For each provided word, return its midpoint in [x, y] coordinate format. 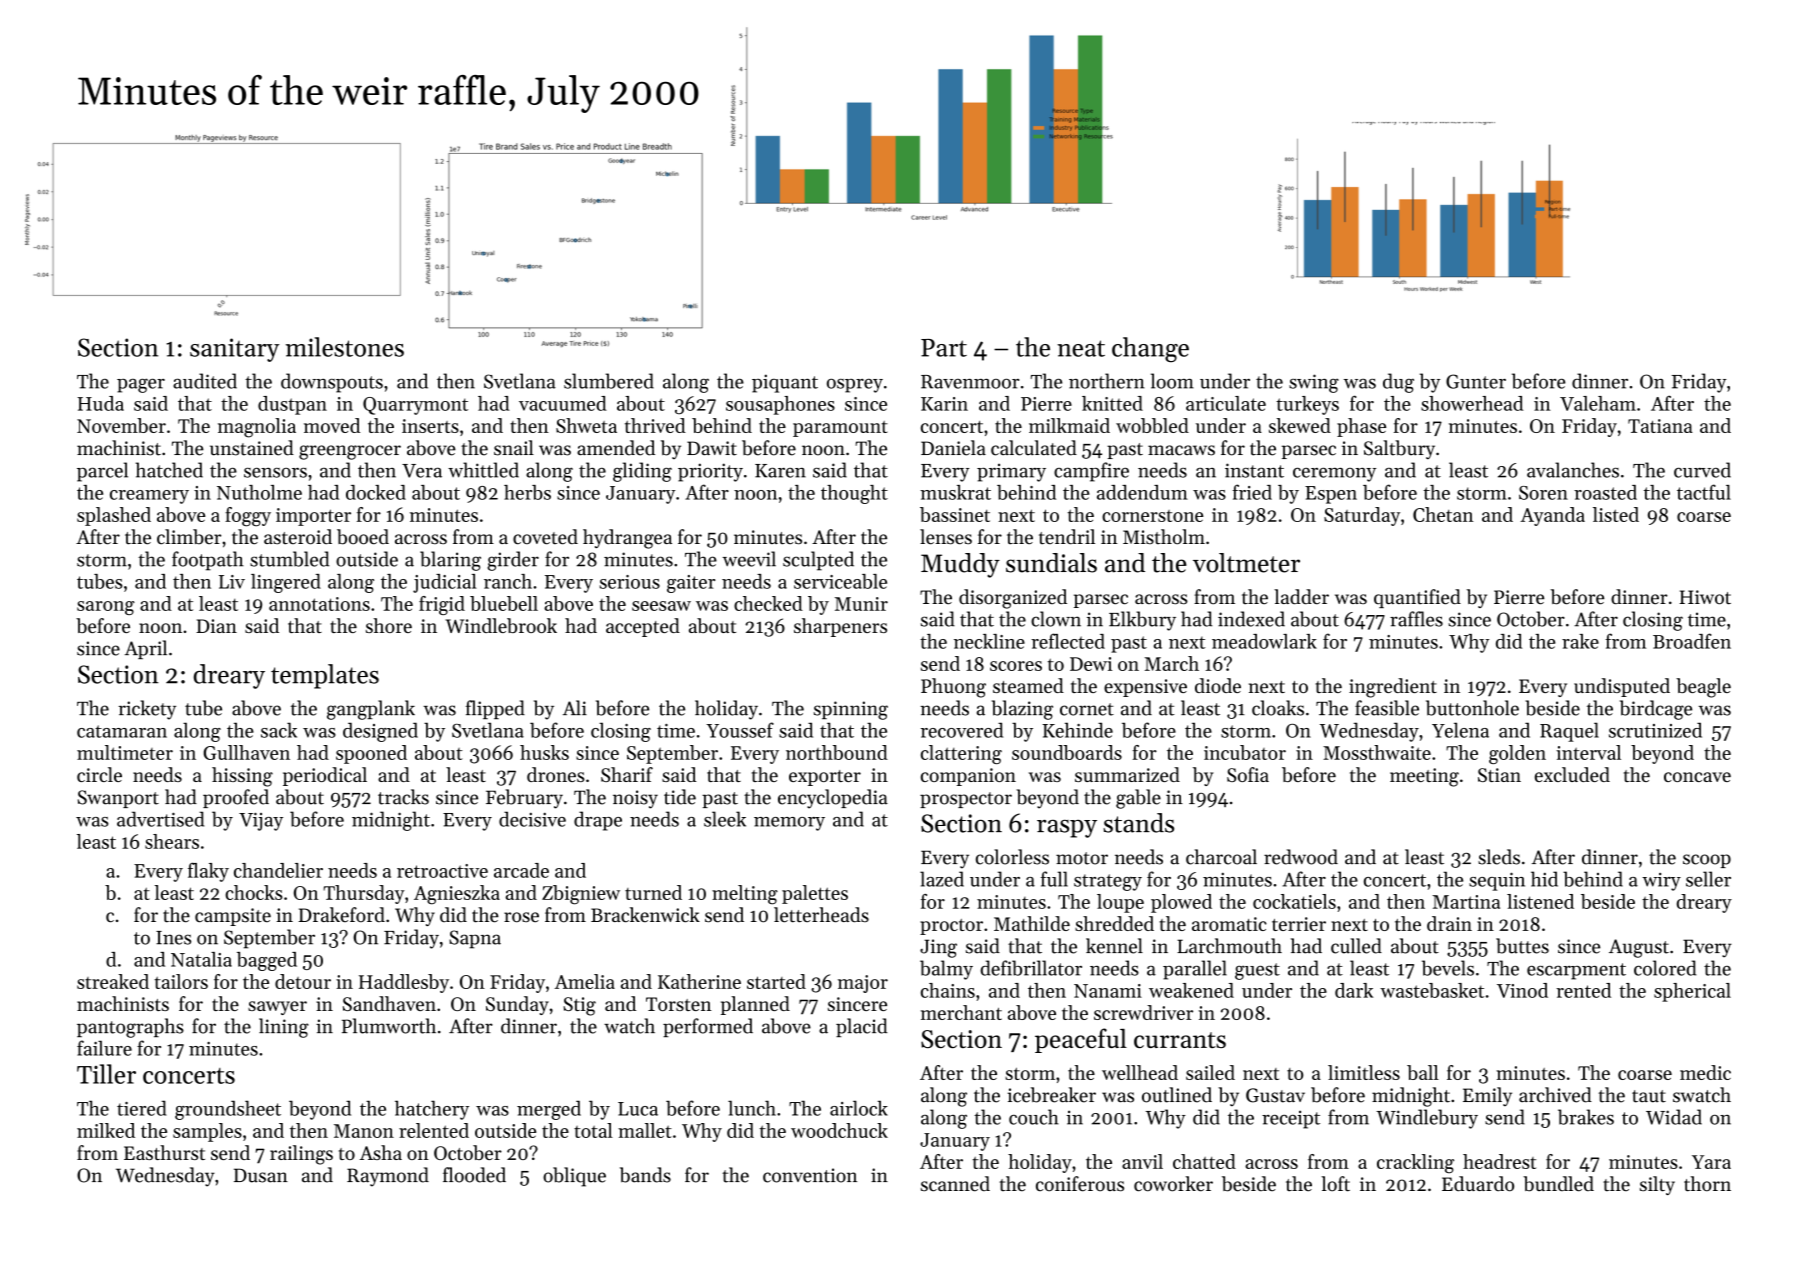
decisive [532, 819]
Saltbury [1399, 449]
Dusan [261, 1175]
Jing [938, 948]
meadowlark [1264, 641]
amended [616, 448]
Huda [100, 403]
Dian [216, 626]
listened [1540, 901]
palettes [815, 894]
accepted [643, 627]
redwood [1301, 857]
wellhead [1140, 1072]
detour [303, 981]
